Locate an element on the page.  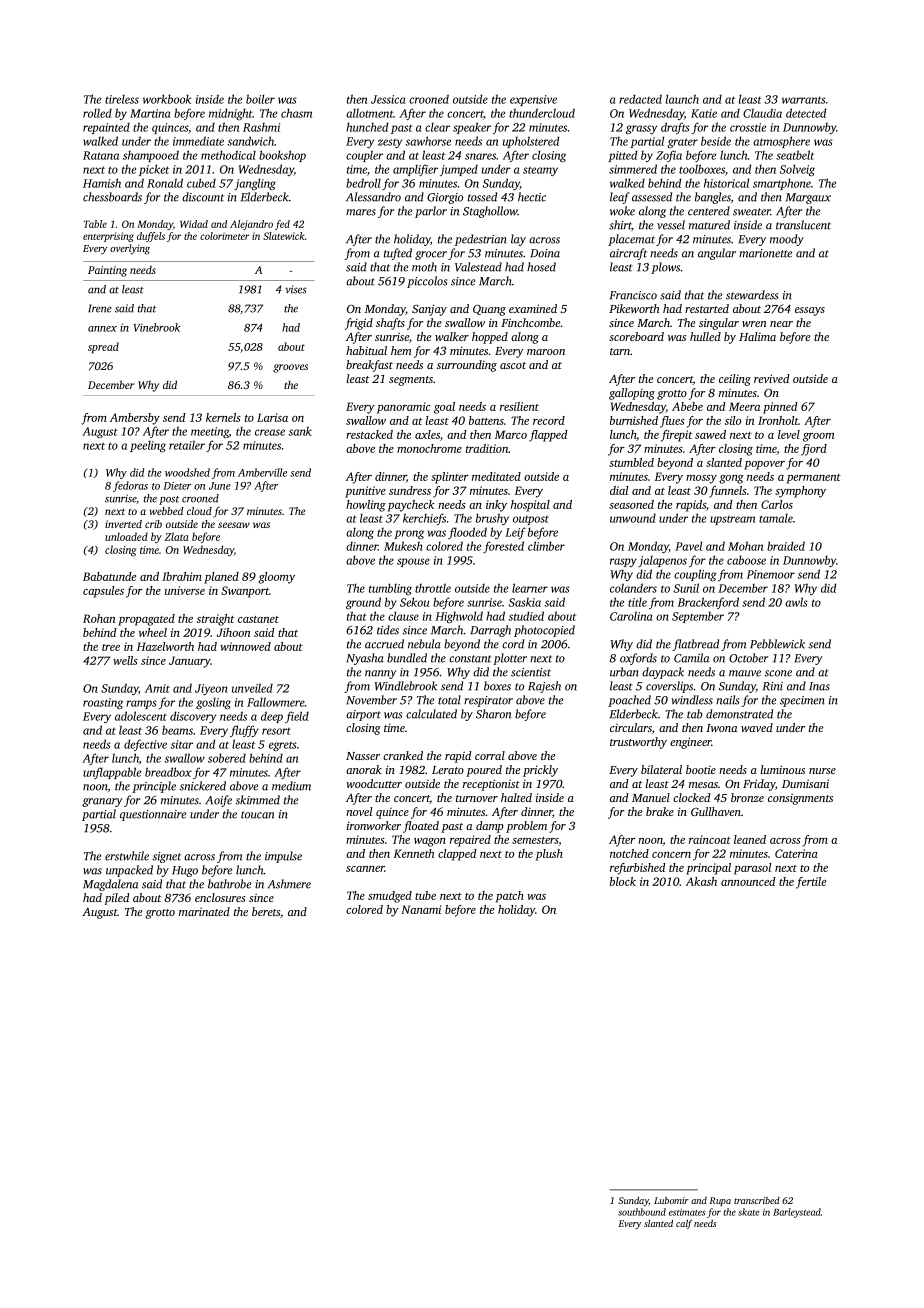
Valestead is located at coordinates (478, 267).
